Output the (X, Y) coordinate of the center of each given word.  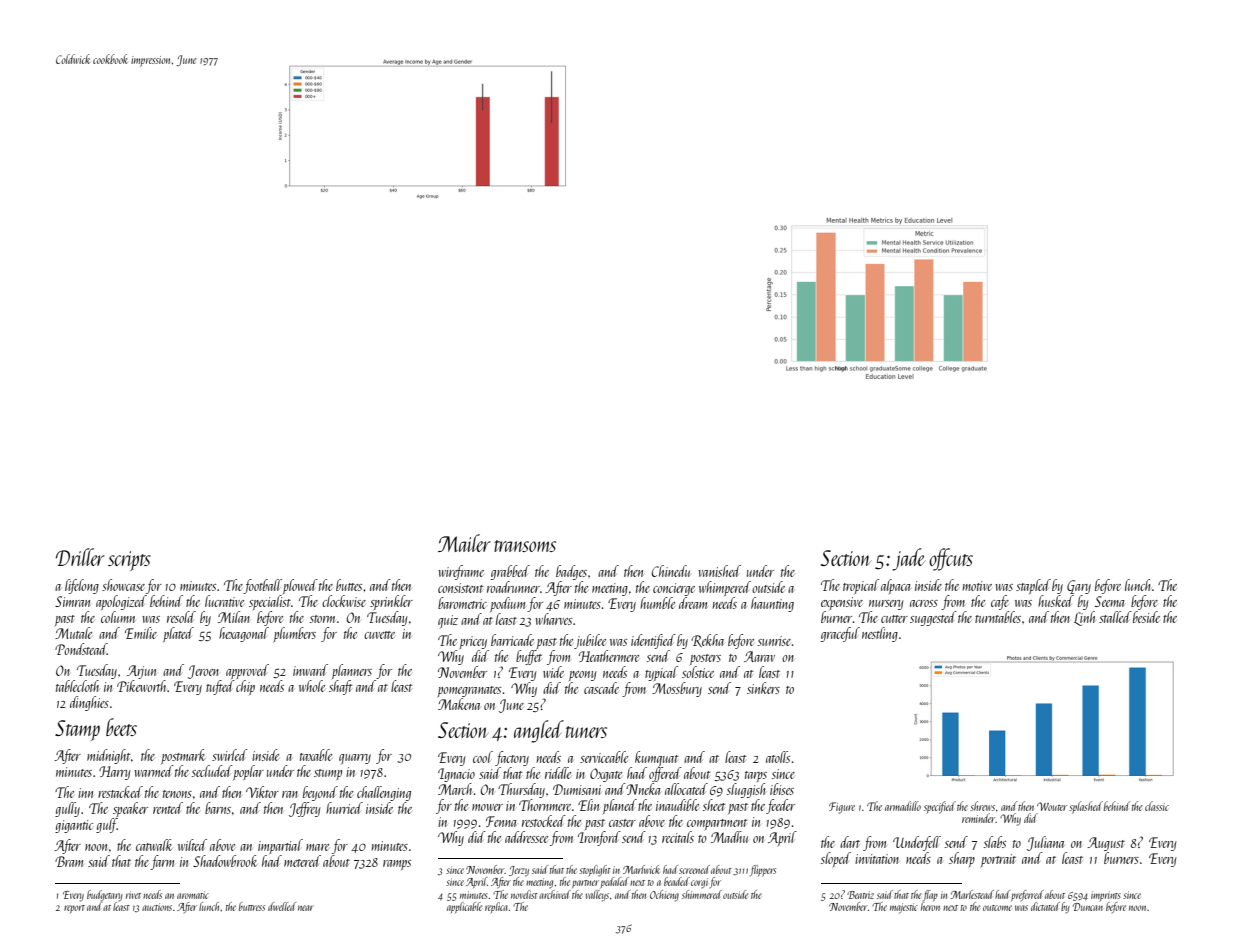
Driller (80, 557)
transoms (525, 546)
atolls (778, 757)
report (74, 909)
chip (245, 687)
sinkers (763, 688)
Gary (1079, 587)
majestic (904, 908)
